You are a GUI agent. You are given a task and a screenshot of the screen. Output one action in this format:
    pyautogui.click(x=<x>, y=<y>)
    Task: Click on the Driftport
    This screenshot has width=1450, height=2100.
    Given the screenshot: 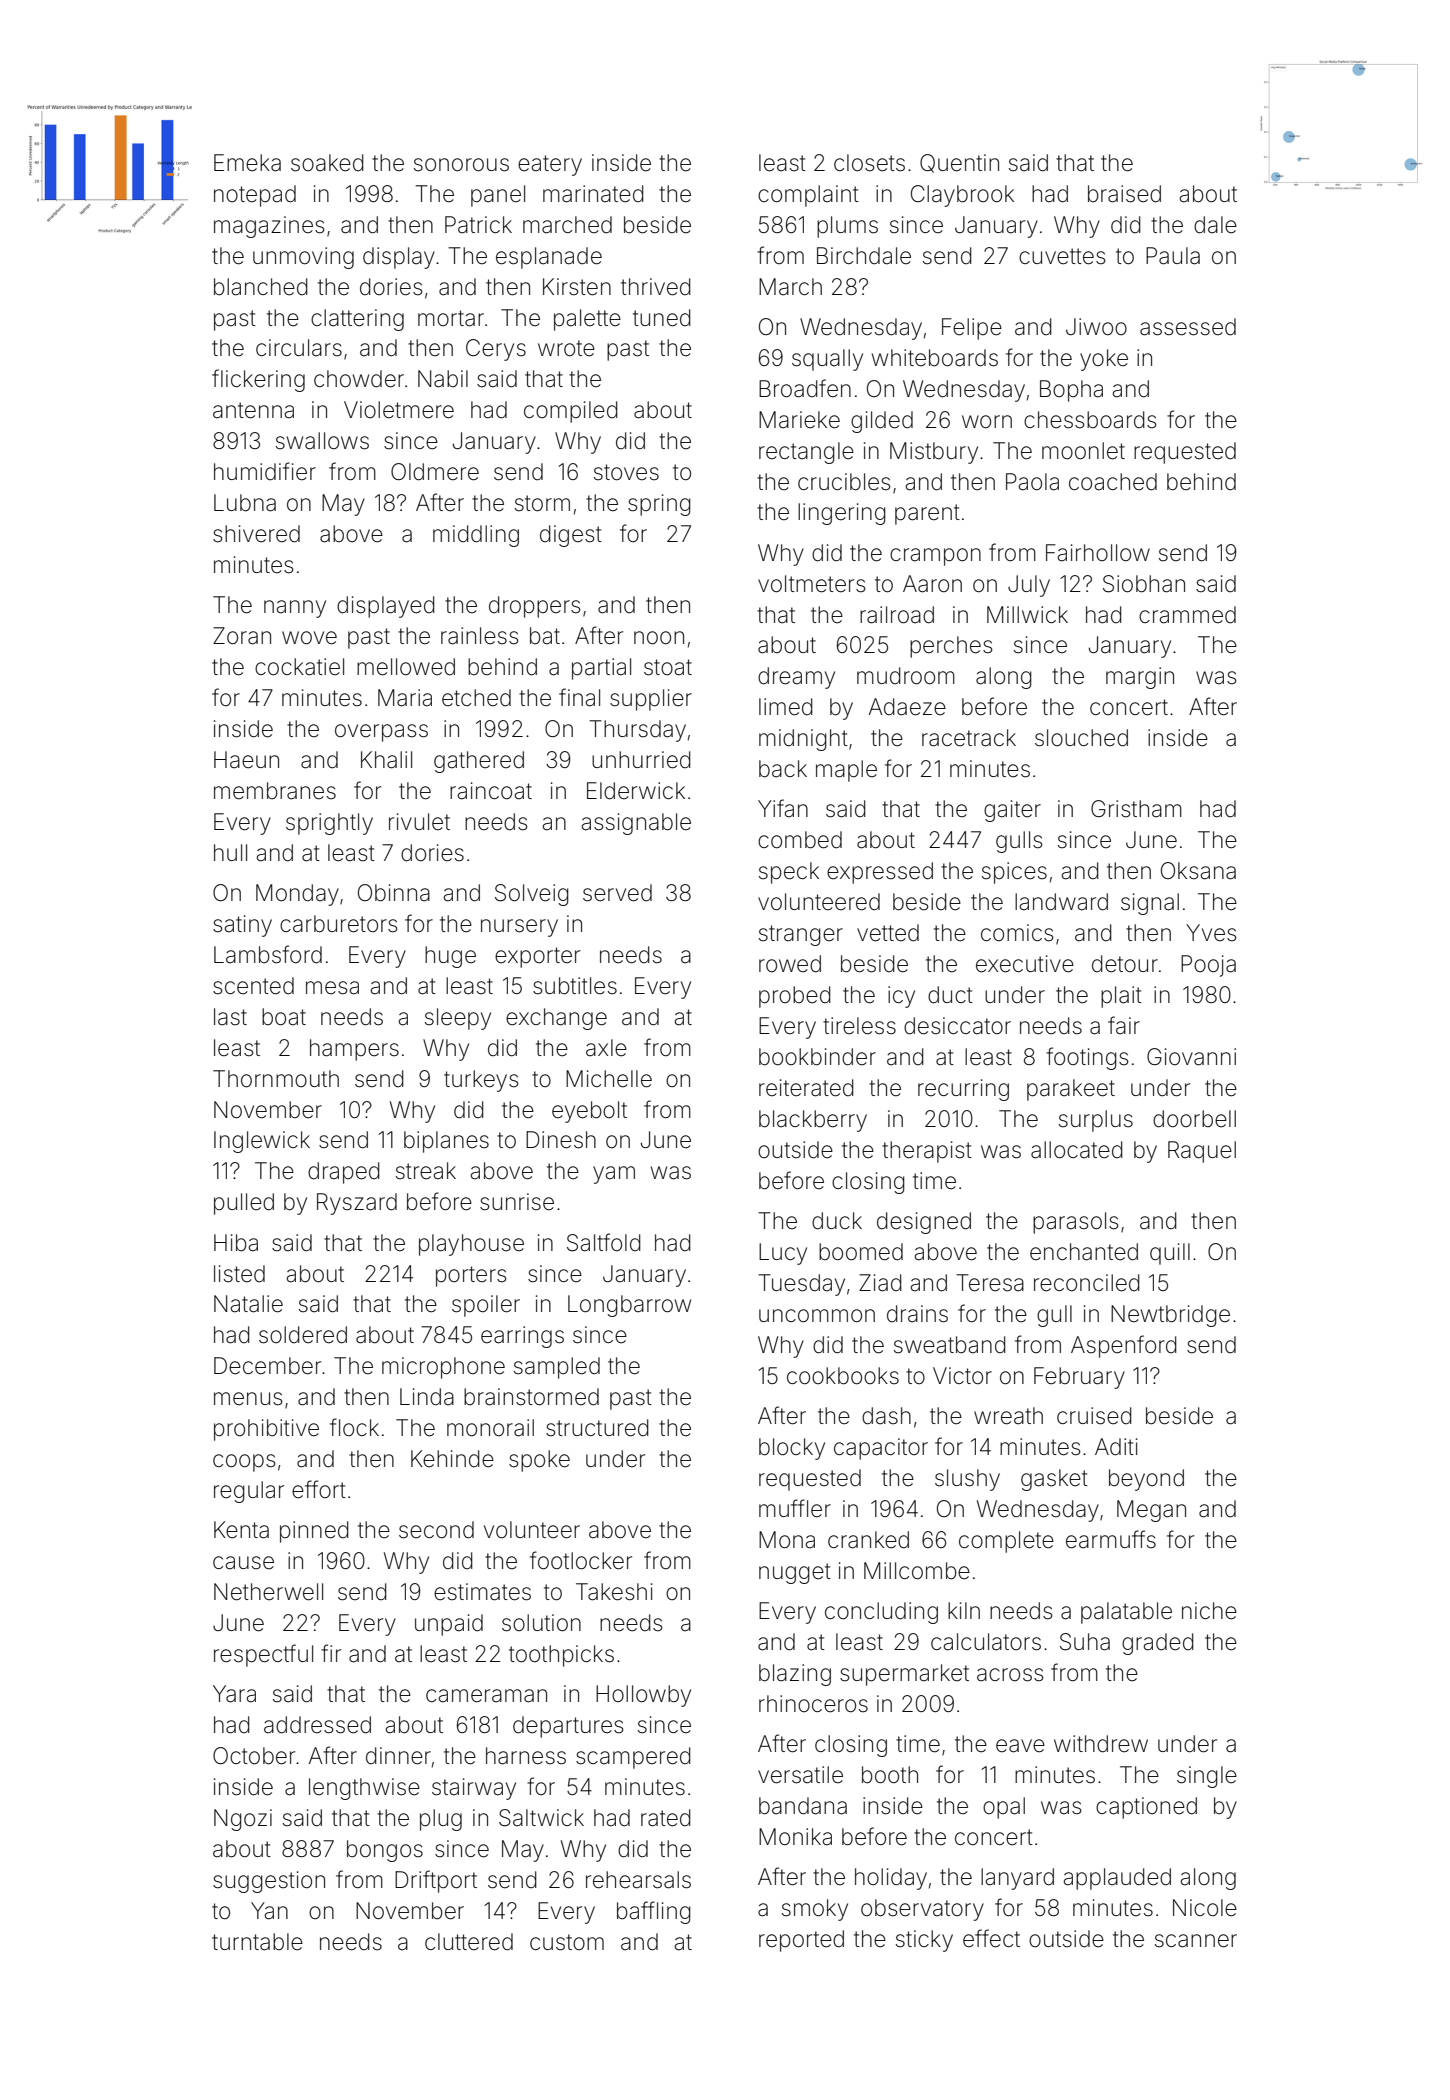 What is the action you would take?
    pyautogui.click(x=436, y=1881)
